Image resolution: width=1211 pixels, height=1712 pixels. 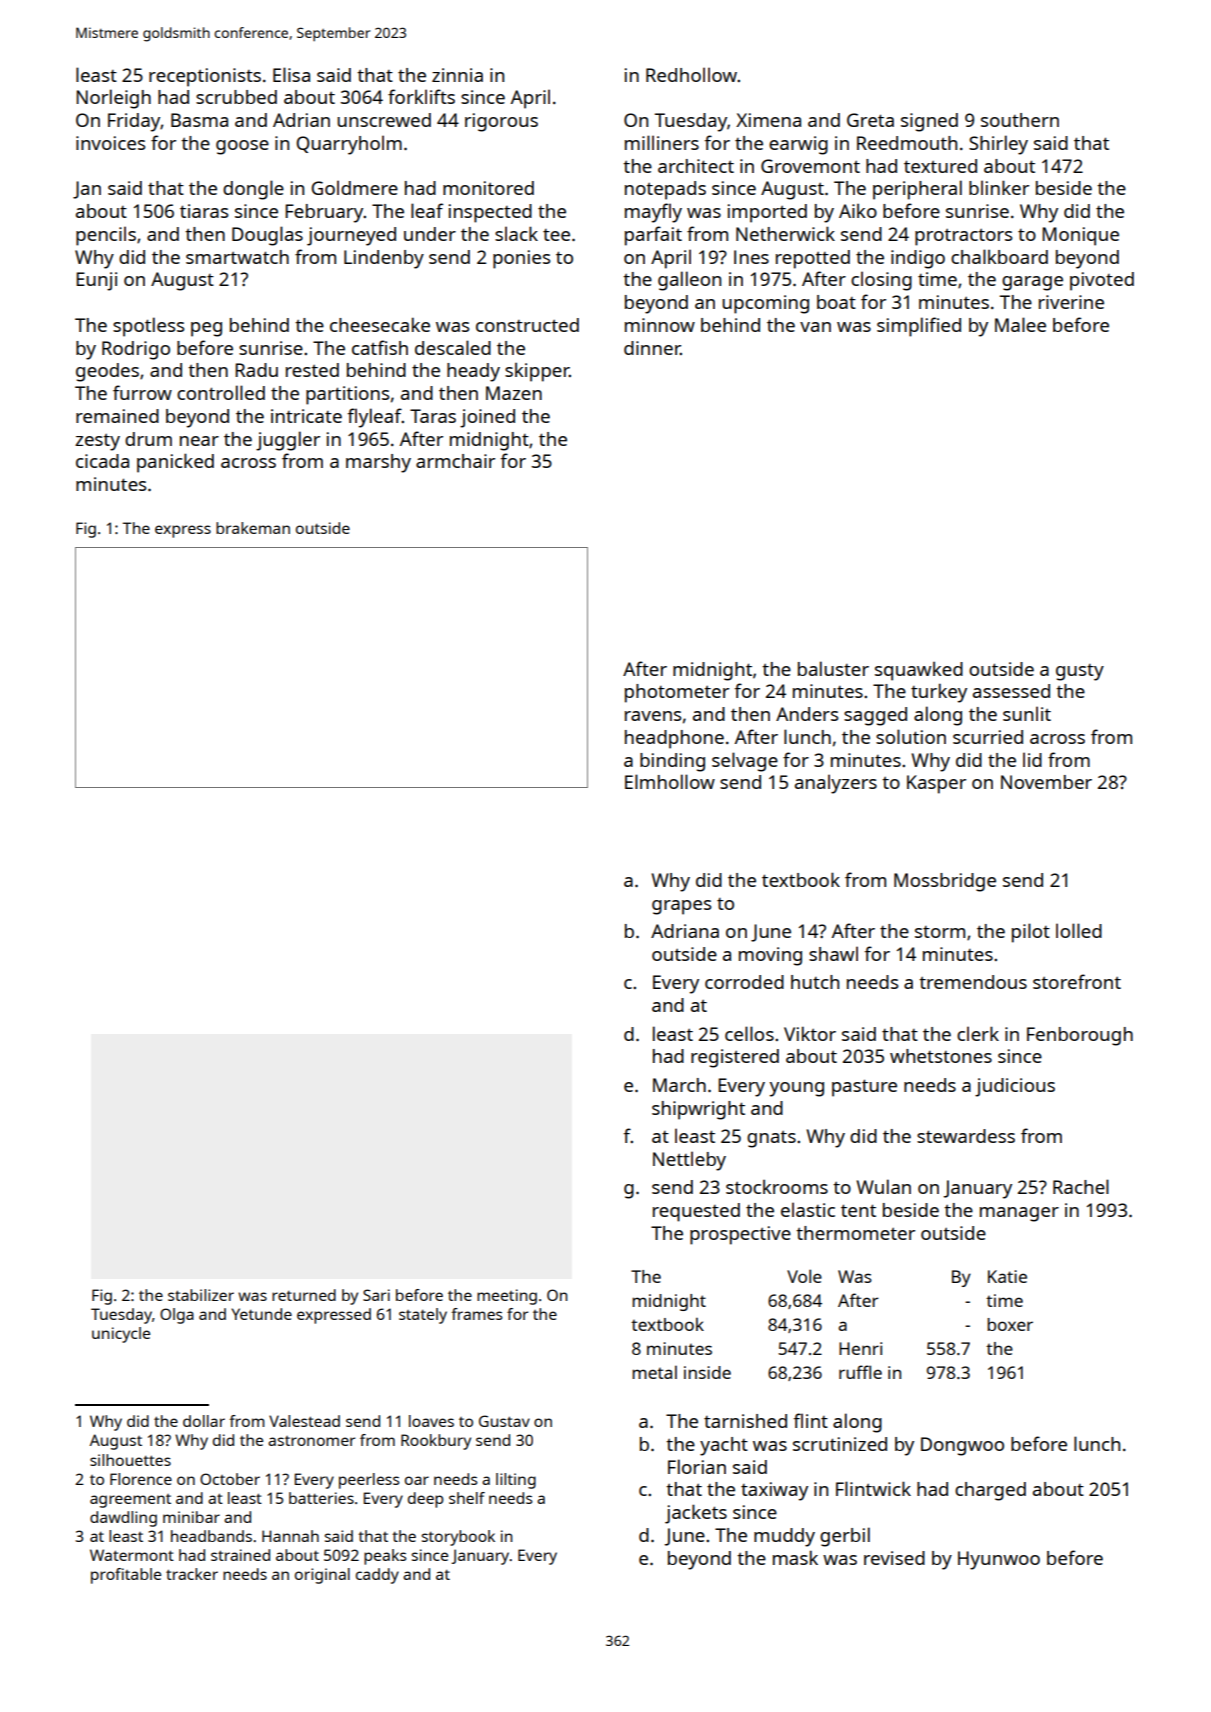 What do you see at coordinates (1020, 120) in the screenshot?
I see `southern` at bounding box center [1020, 120].
